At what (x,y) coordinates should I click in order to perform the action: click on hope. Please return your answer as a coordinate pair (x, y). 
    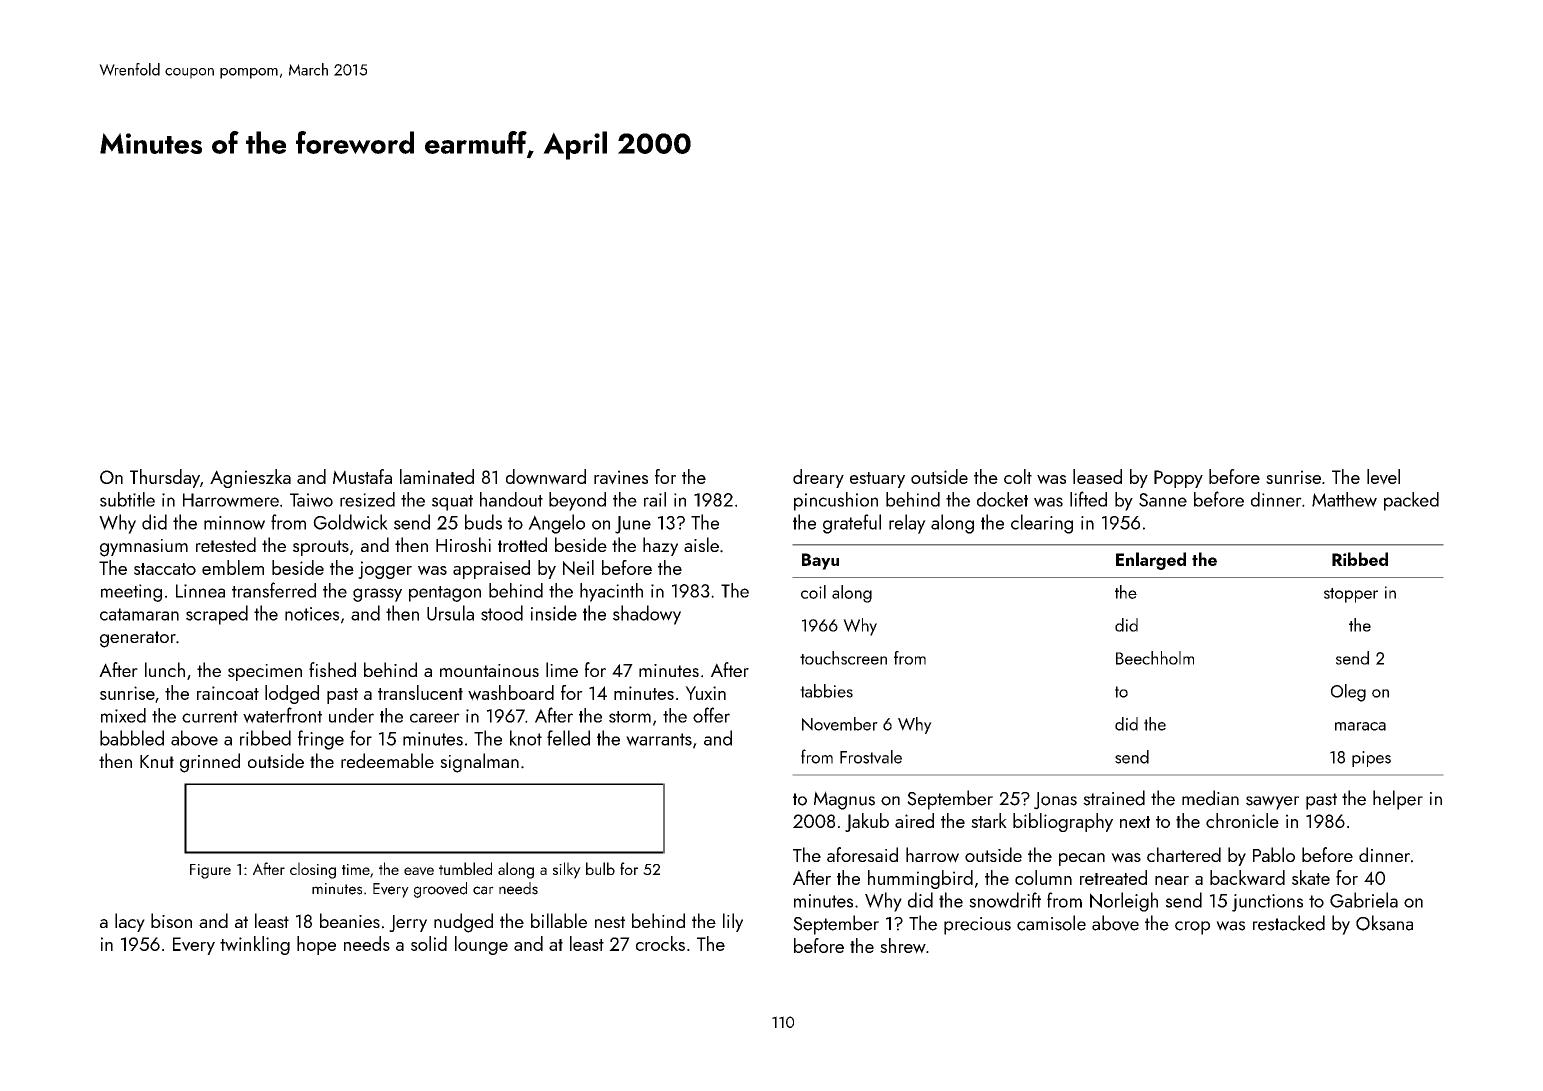
    Looking at the image, I should click on (316, 945).
